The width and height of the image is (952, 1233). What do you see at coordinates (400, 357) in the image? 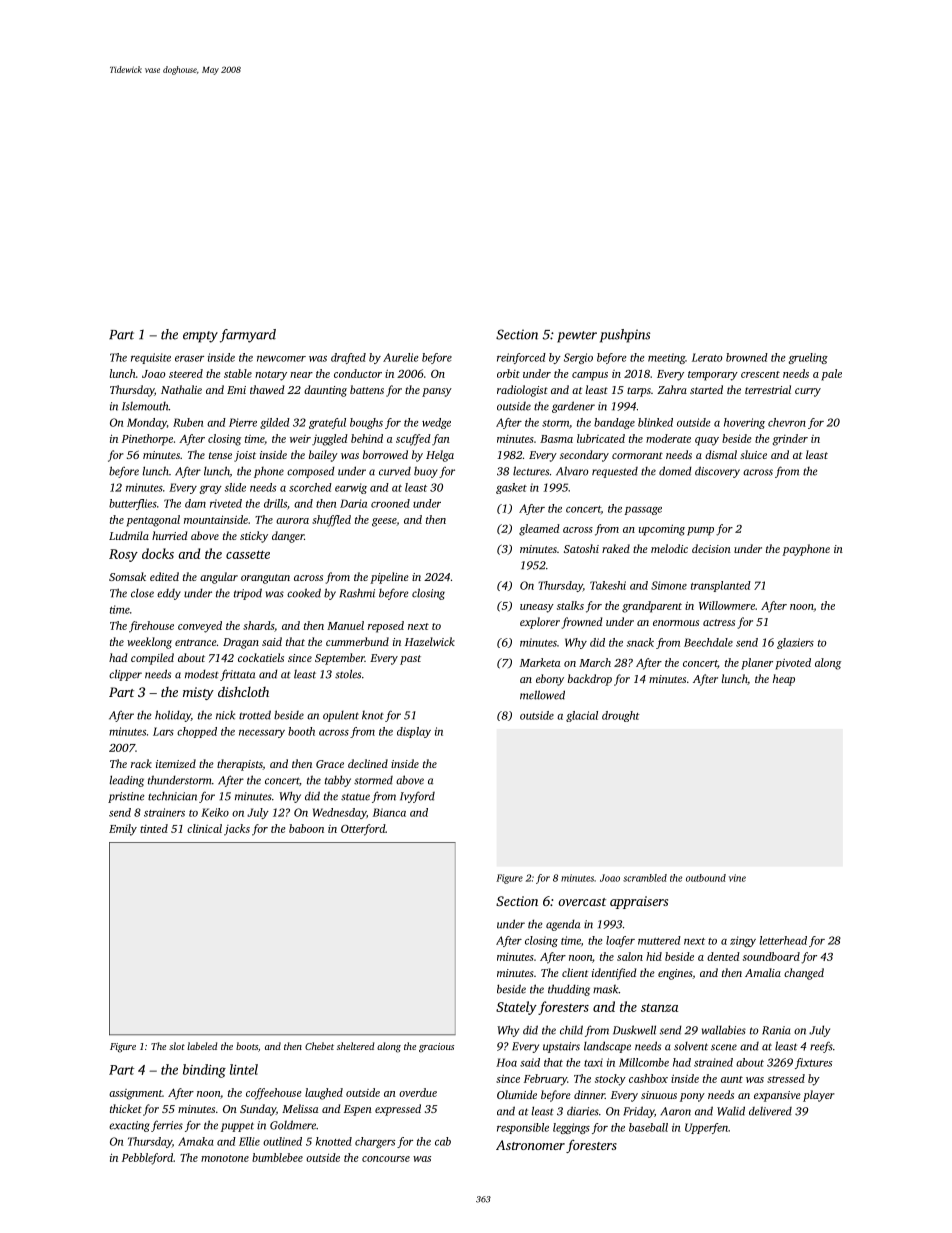
I see `Aurelie` at bounding box center [400, 357].
